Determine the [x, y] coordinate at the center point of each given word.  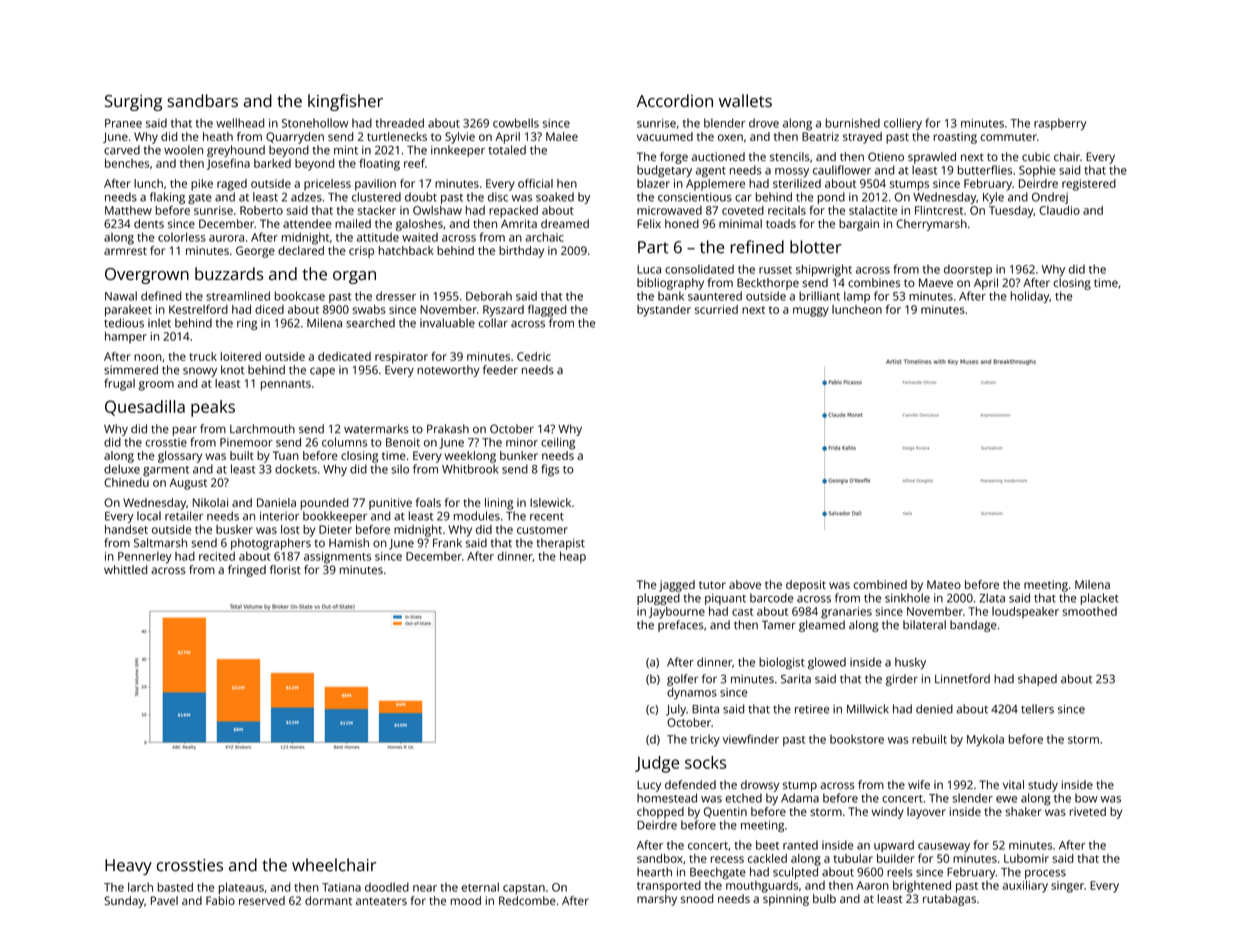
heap [573, 557]
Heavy [128, 867]
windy [888, 813]
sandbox [660, 858]
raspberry [1060, 124]
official [535, 183]
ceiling [558, 443]
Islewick [550, 502]
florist [285, 569]
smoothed [1089, 611]
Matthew [128, 210]
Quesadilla [145, 408]
